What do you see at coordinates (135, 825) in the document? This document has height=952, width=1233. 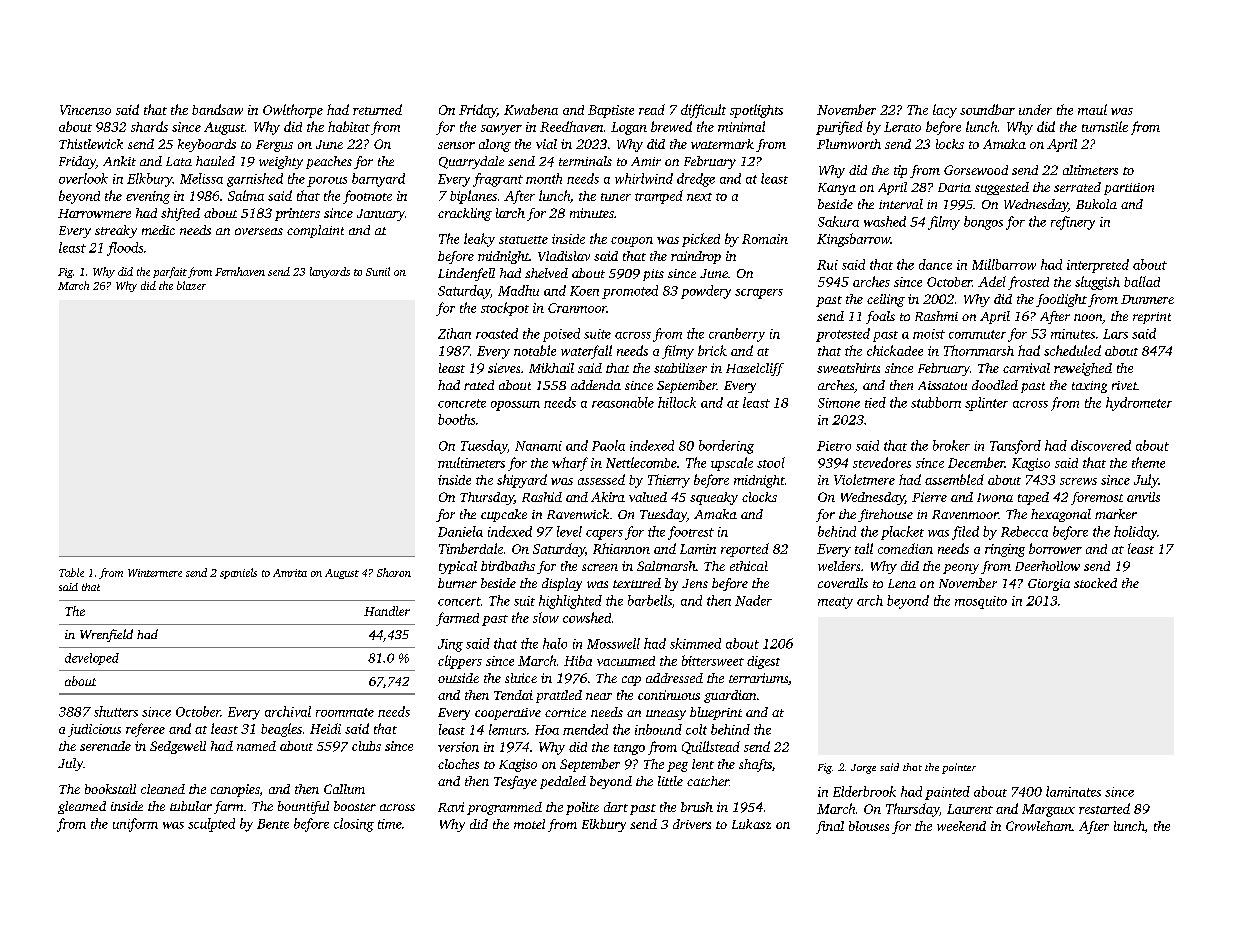 I see `uniform` at bounding box center [135, 825].
